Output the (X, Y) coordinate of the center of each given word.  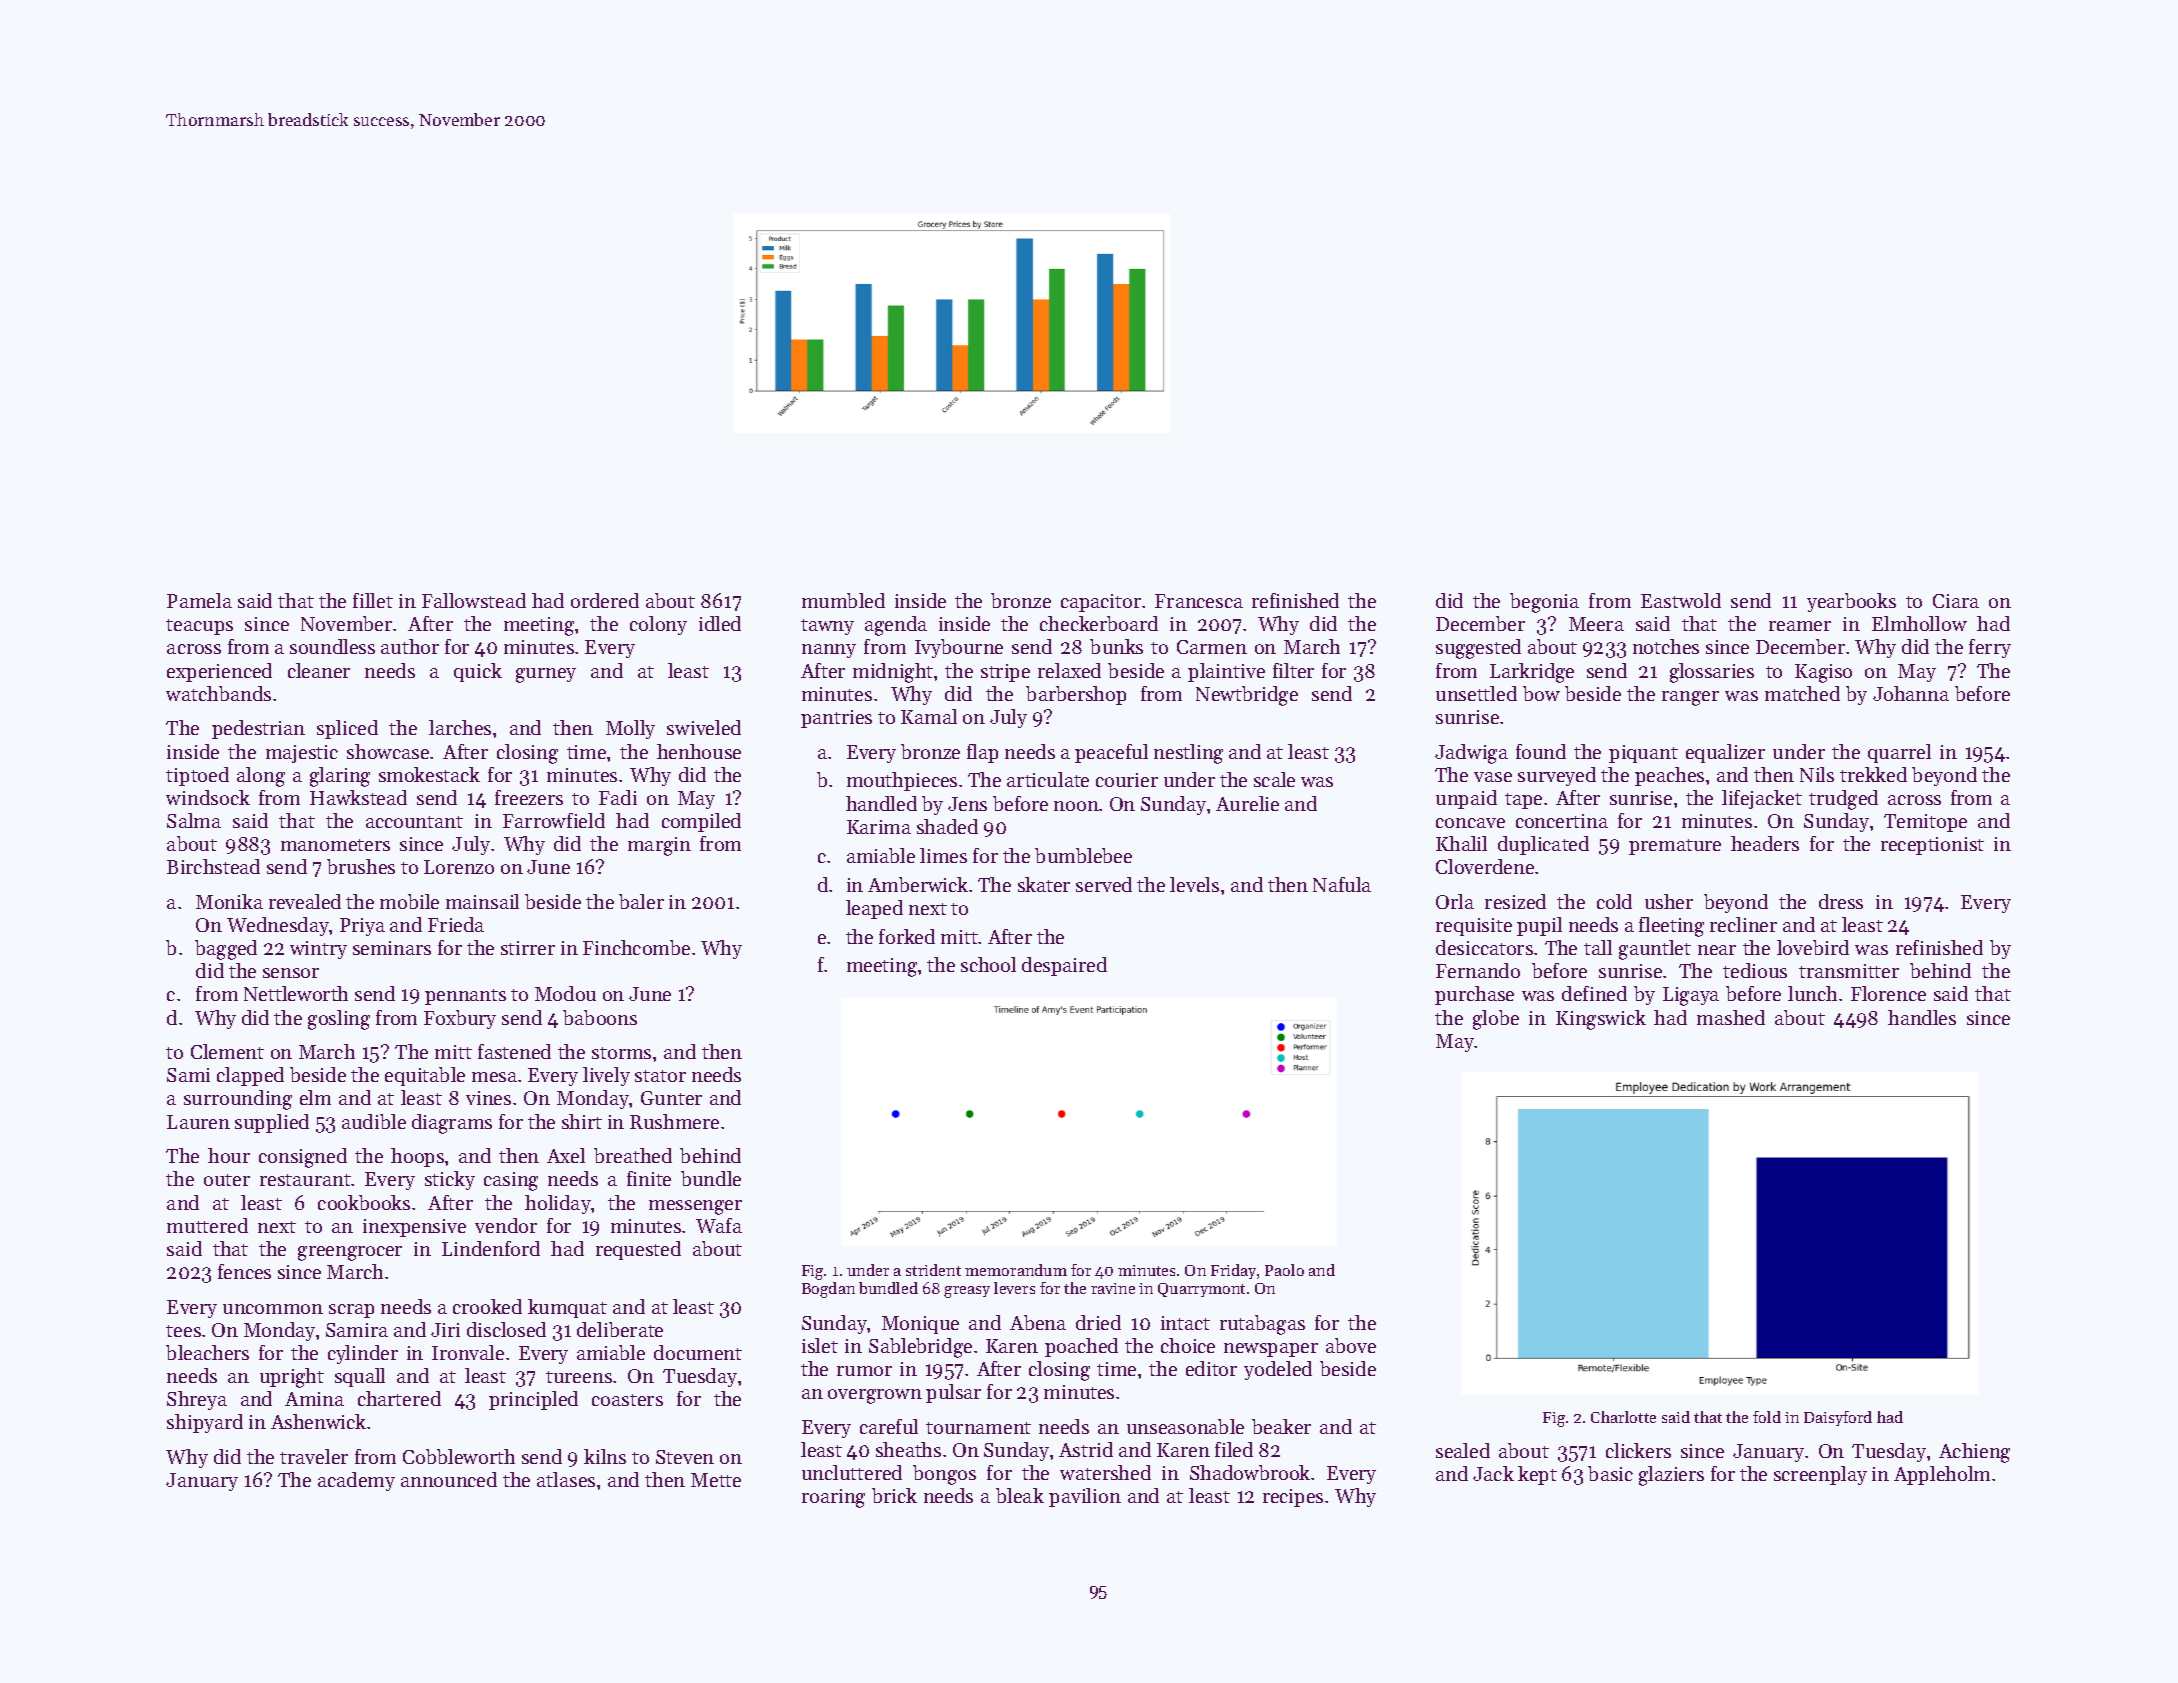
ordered (605, 600)
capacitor (1101, 603)
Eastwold (1681, 600)
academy (356, 1481)
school (988, 964)
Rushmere (674, 1121)
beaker (1281, 1426)
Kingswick (1601, 1020)
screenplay (1820, 1475)
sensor (291, 973)
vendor (506, 1225)
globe (1496, 1020)
